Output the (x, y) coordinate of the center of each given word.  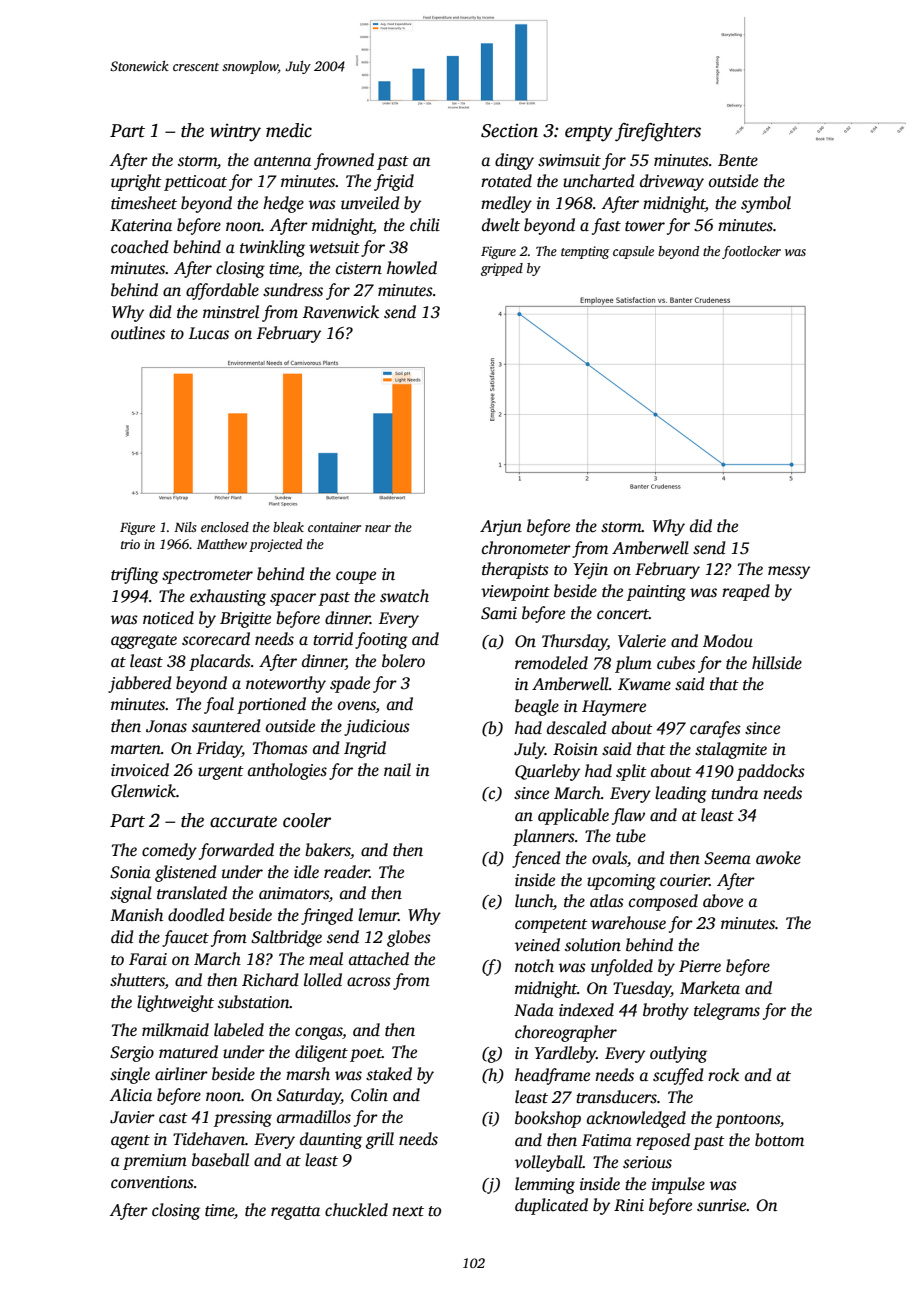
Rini (629, 1205)
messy (789, 572)
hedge (283, 204)
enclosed (225, 527)
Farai (148, 959)
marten (136, 749)
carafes (715, 729)
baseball (220, 1160)
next (408, 1211)
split (631, 772)
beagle (537, 707)
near (378, 528)
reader (346, 872)
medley (506, 204)
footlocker (751, 252)
